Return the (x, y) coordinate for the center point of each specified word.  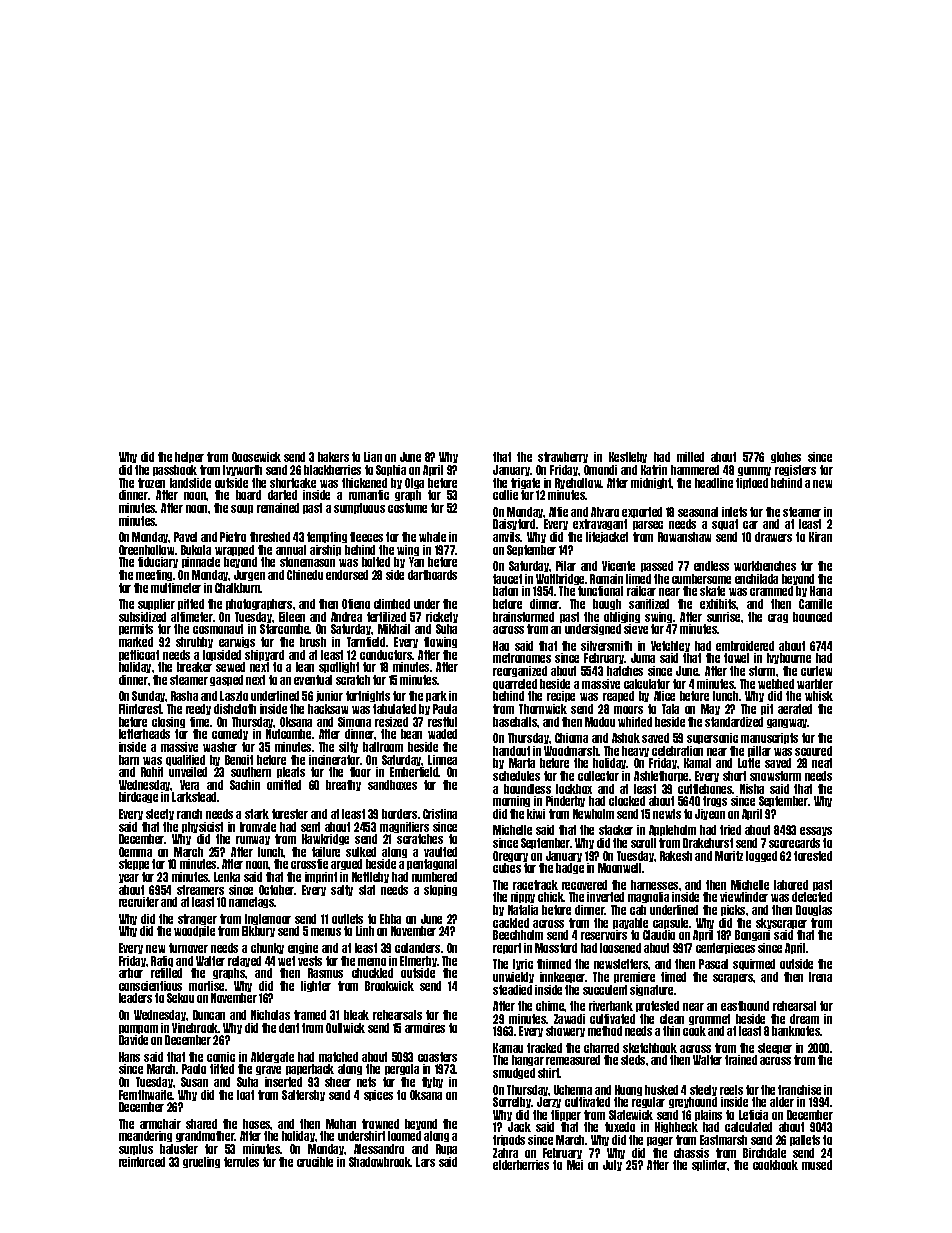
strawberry (563, 457)
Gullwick (345, 1028)
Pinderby (565, 801)
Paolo (194, 1069)
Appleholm (672, 830)
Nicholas (270, 1015)
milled (690, 457)
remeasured (573, 1060)
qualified (185, 760)
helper (189, 457)
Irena (820, 977)
